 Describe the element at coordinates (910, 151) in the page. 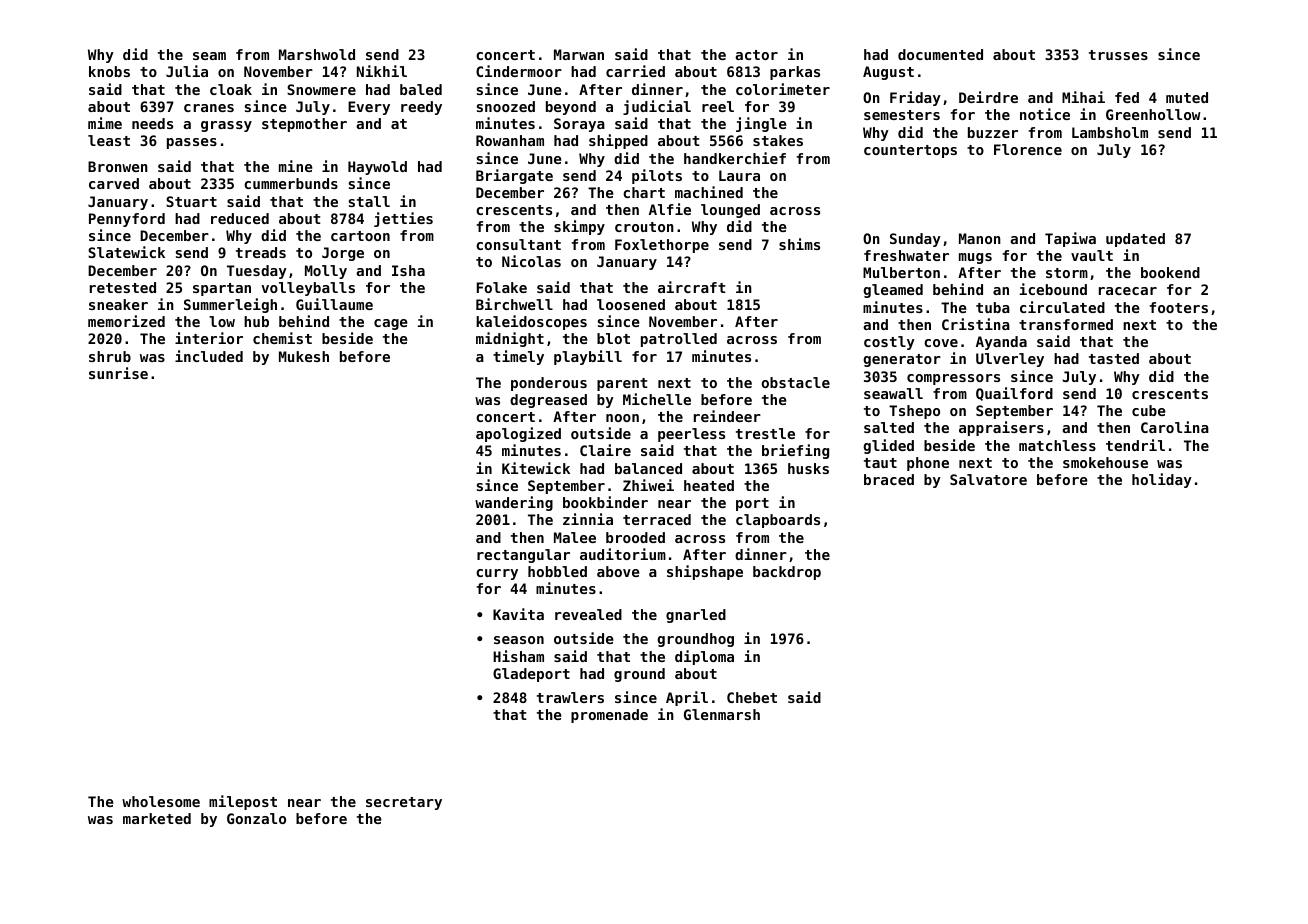

I see `countertops` at that location.
